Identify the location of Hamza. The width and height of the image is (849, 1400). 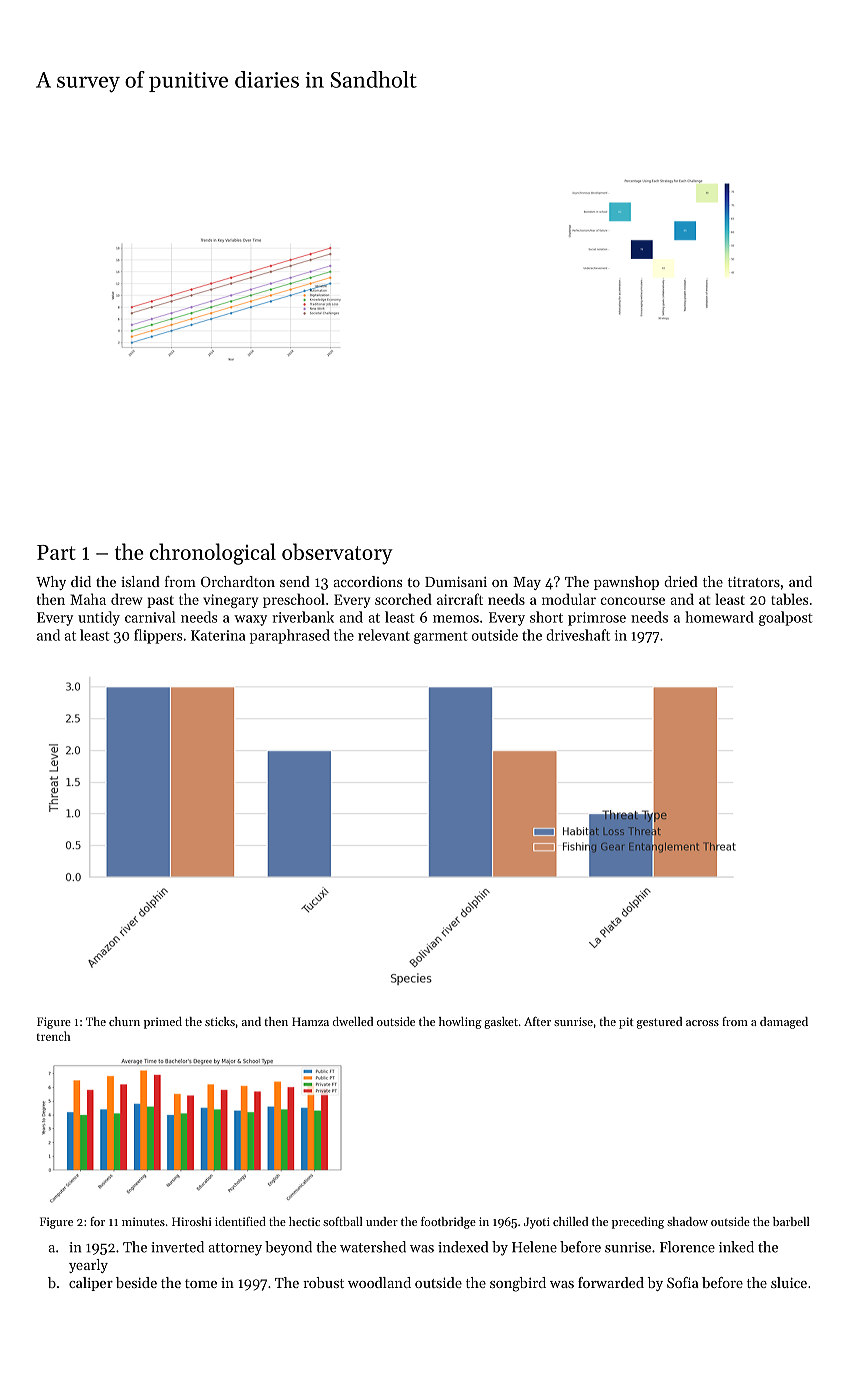
(310, 1021).
